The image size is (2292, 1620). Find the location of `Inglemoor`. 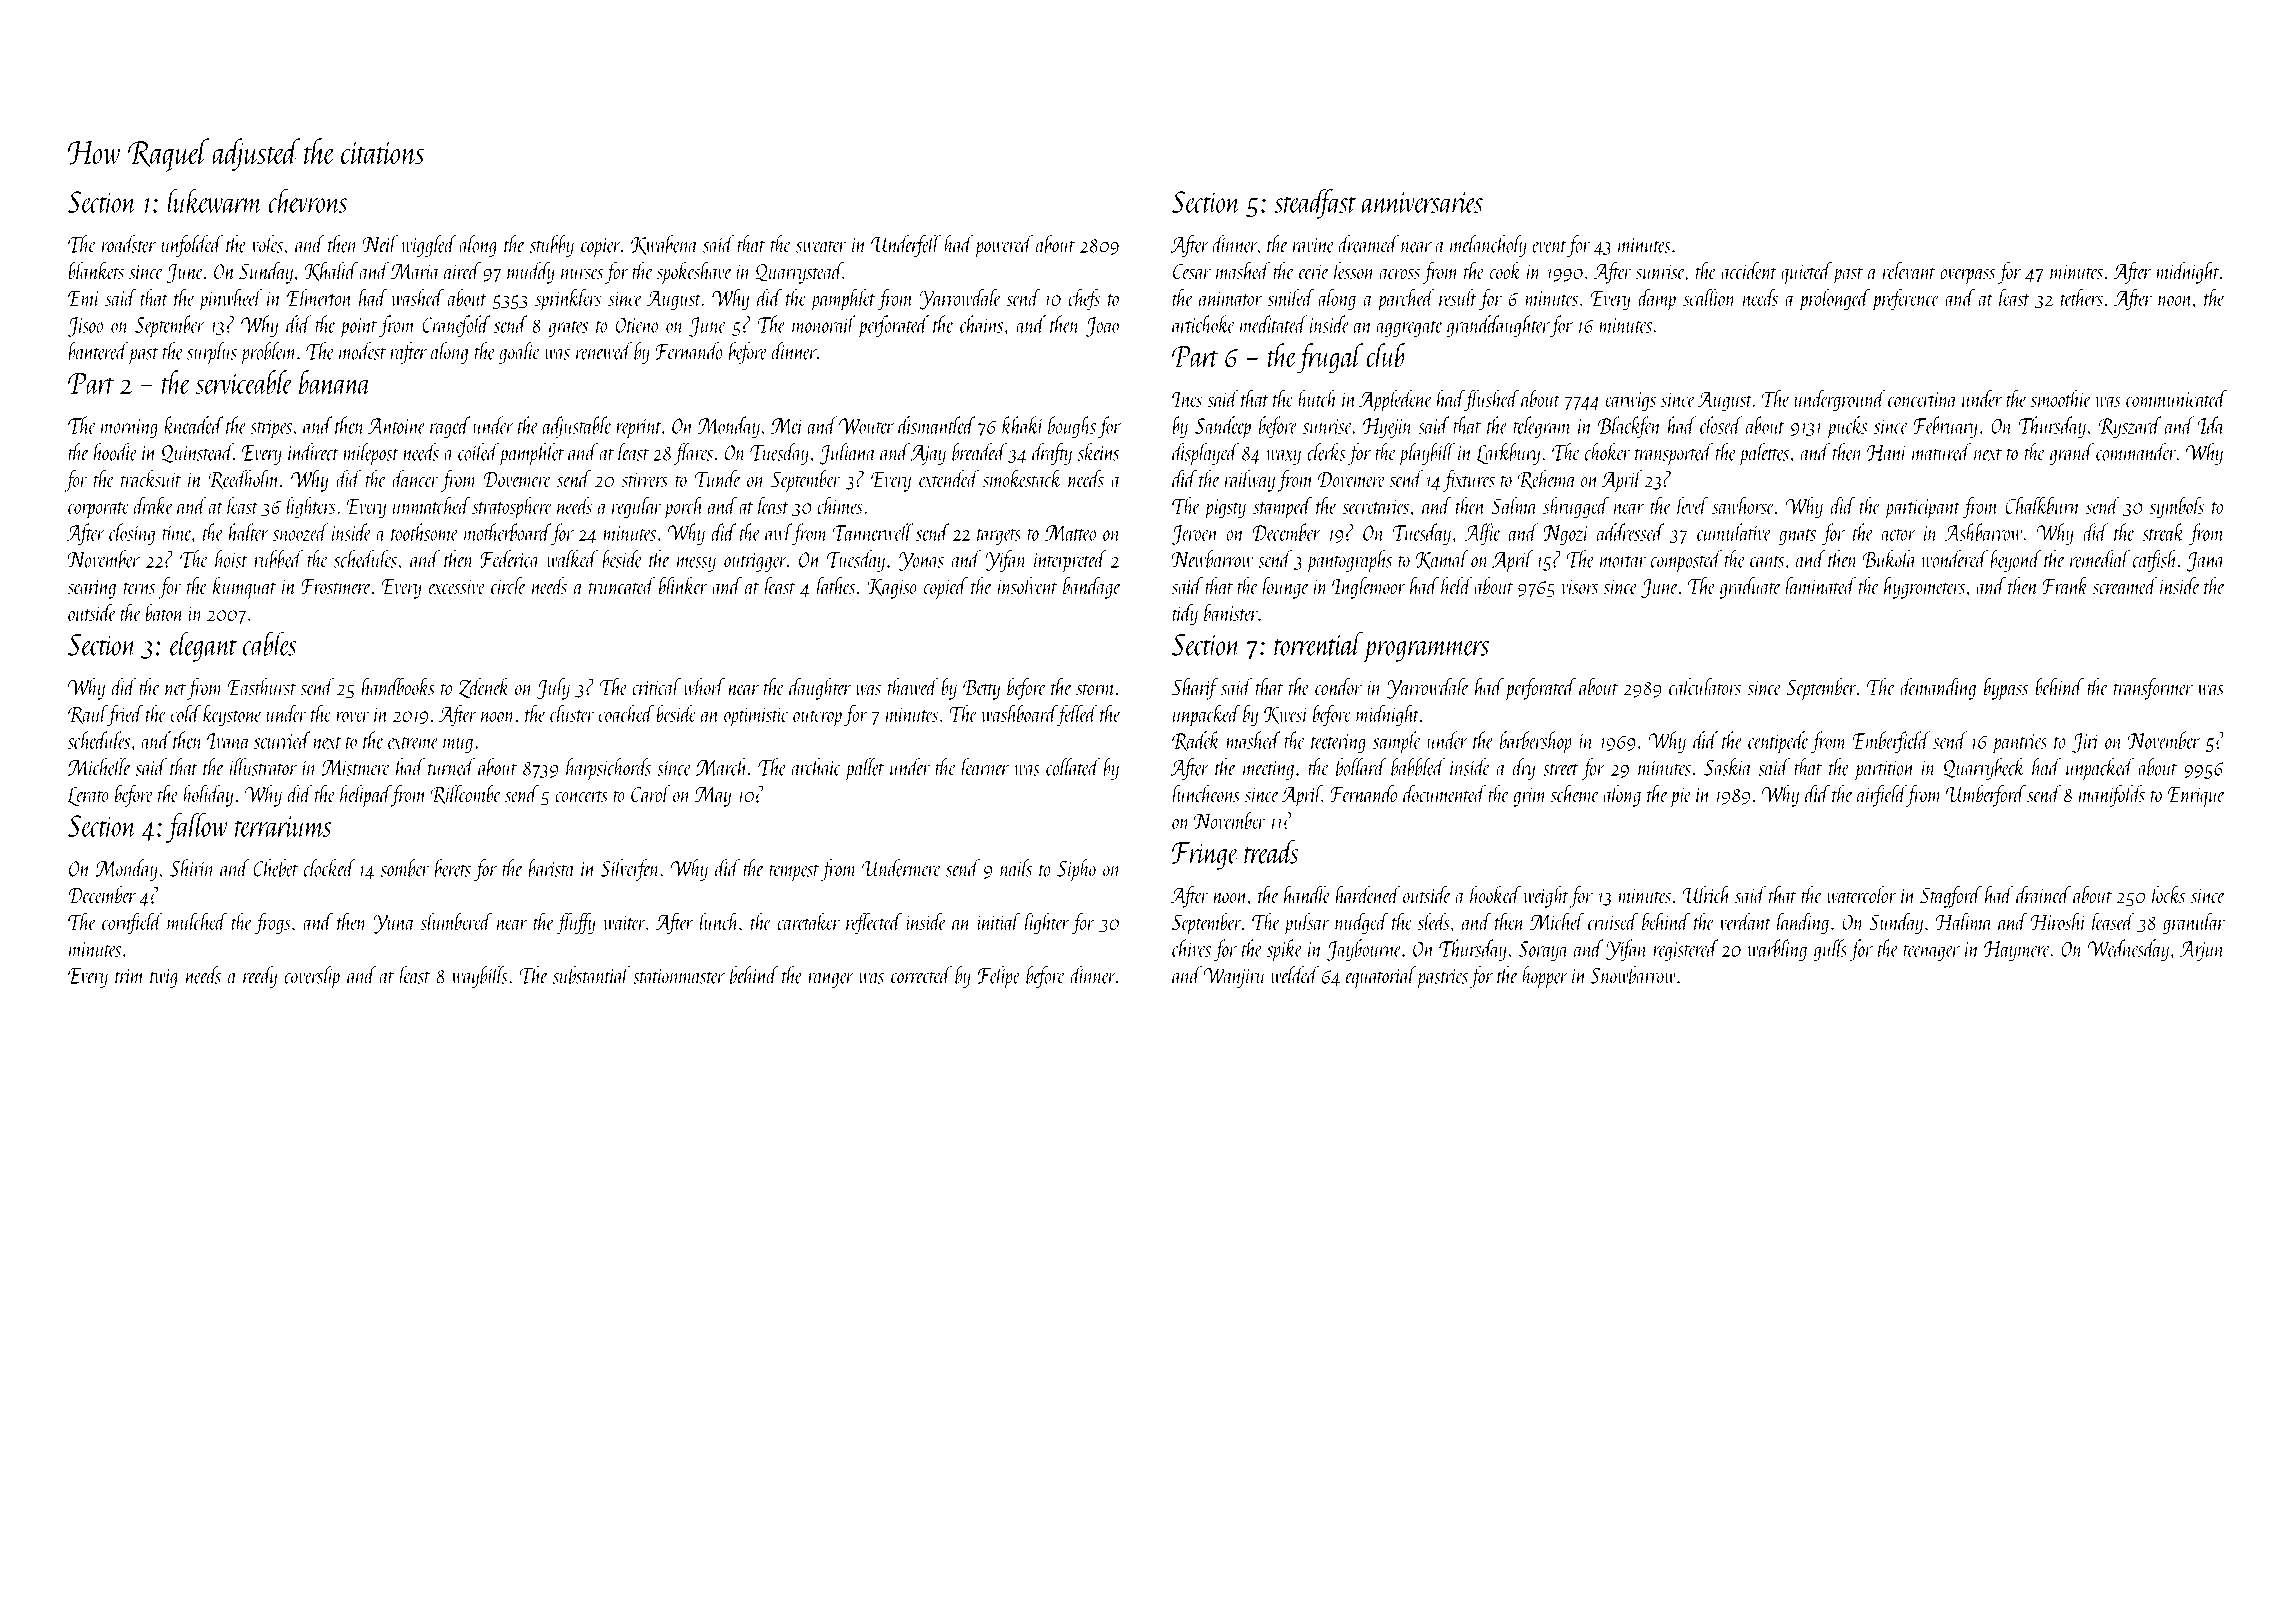

Inglemoor is located at coordinates (1368, 588).
